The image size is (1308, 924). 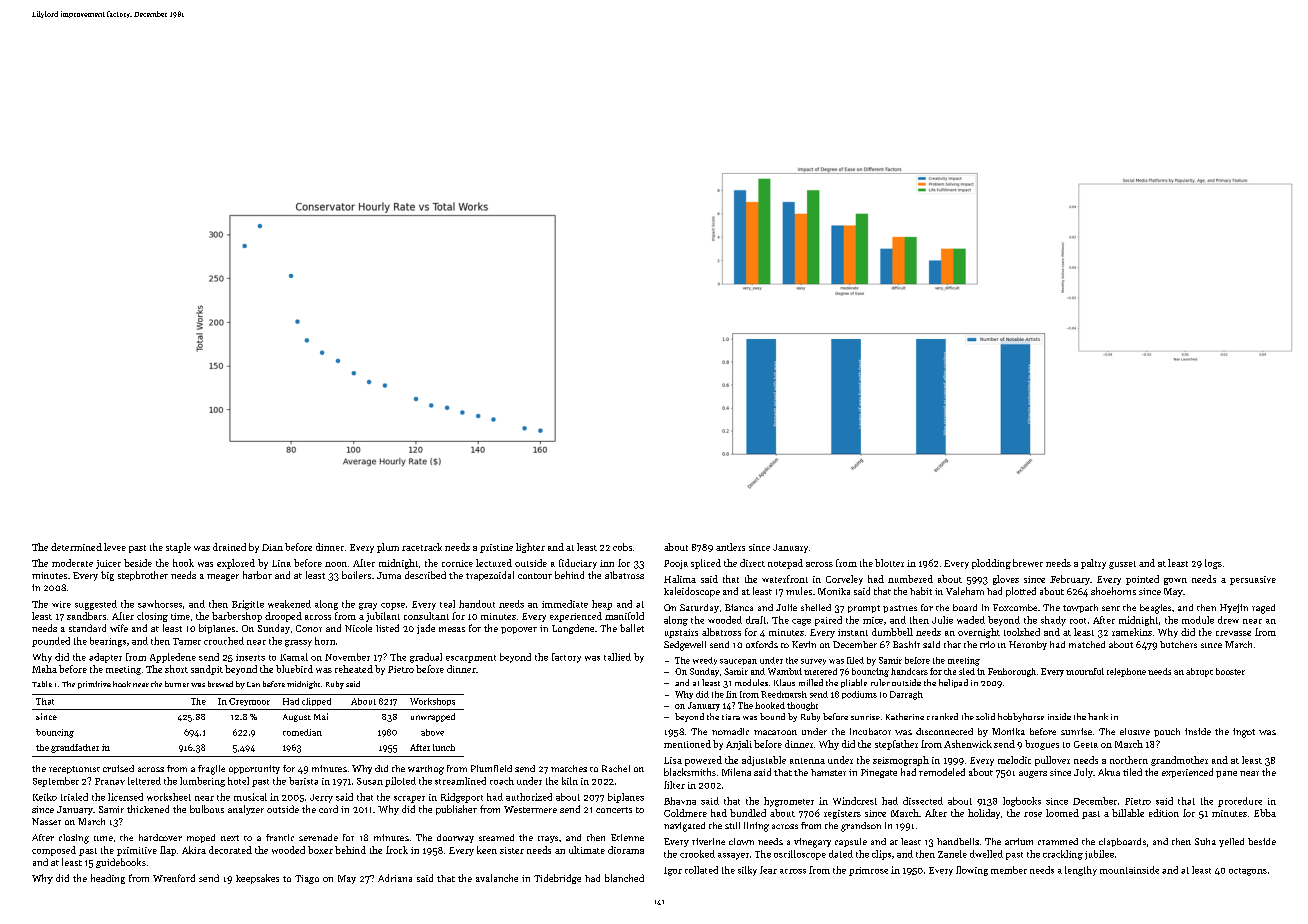 What do you see at coordinates (731, 694) in the document?
I see `fin` at bounding box center [731, 694].
